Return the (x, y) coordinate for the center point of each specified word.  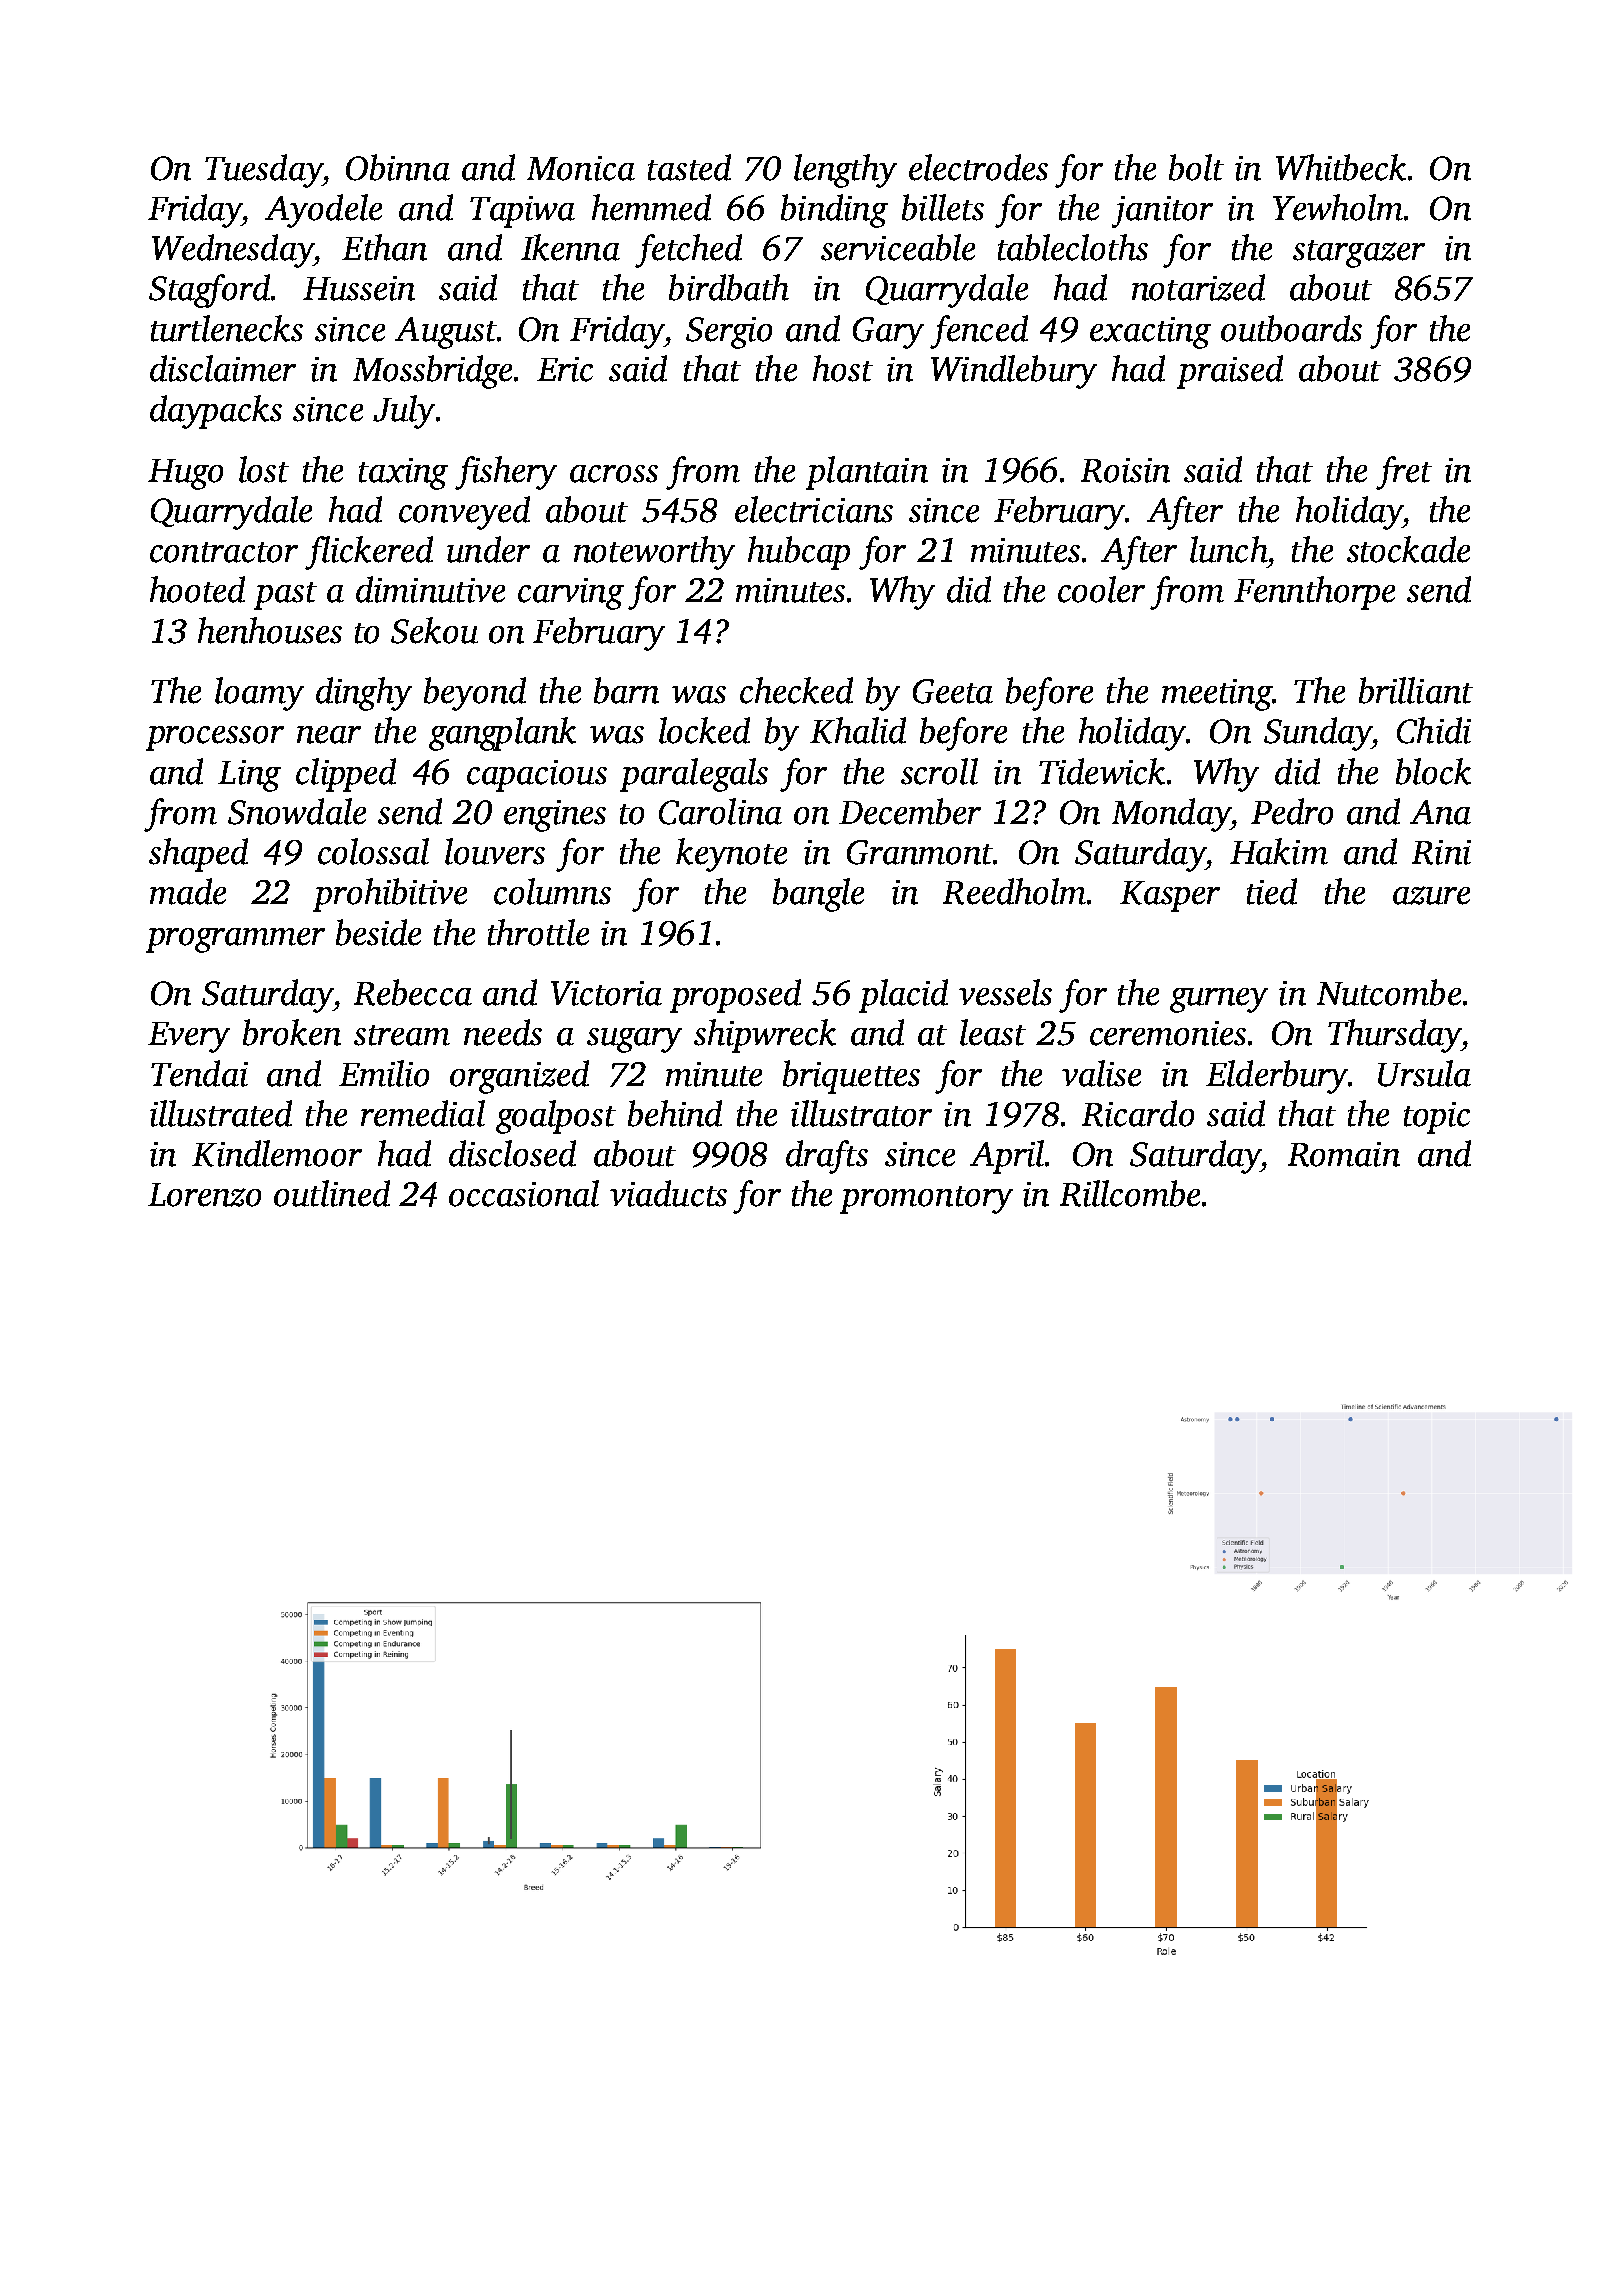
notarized (1198, 287)
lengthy (845, 171)
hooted (197, 589)
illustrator (861, 1113)
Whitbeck (1341, 167)
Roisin (1125, 470)
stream (402, 1035)
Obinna (398, 167)
